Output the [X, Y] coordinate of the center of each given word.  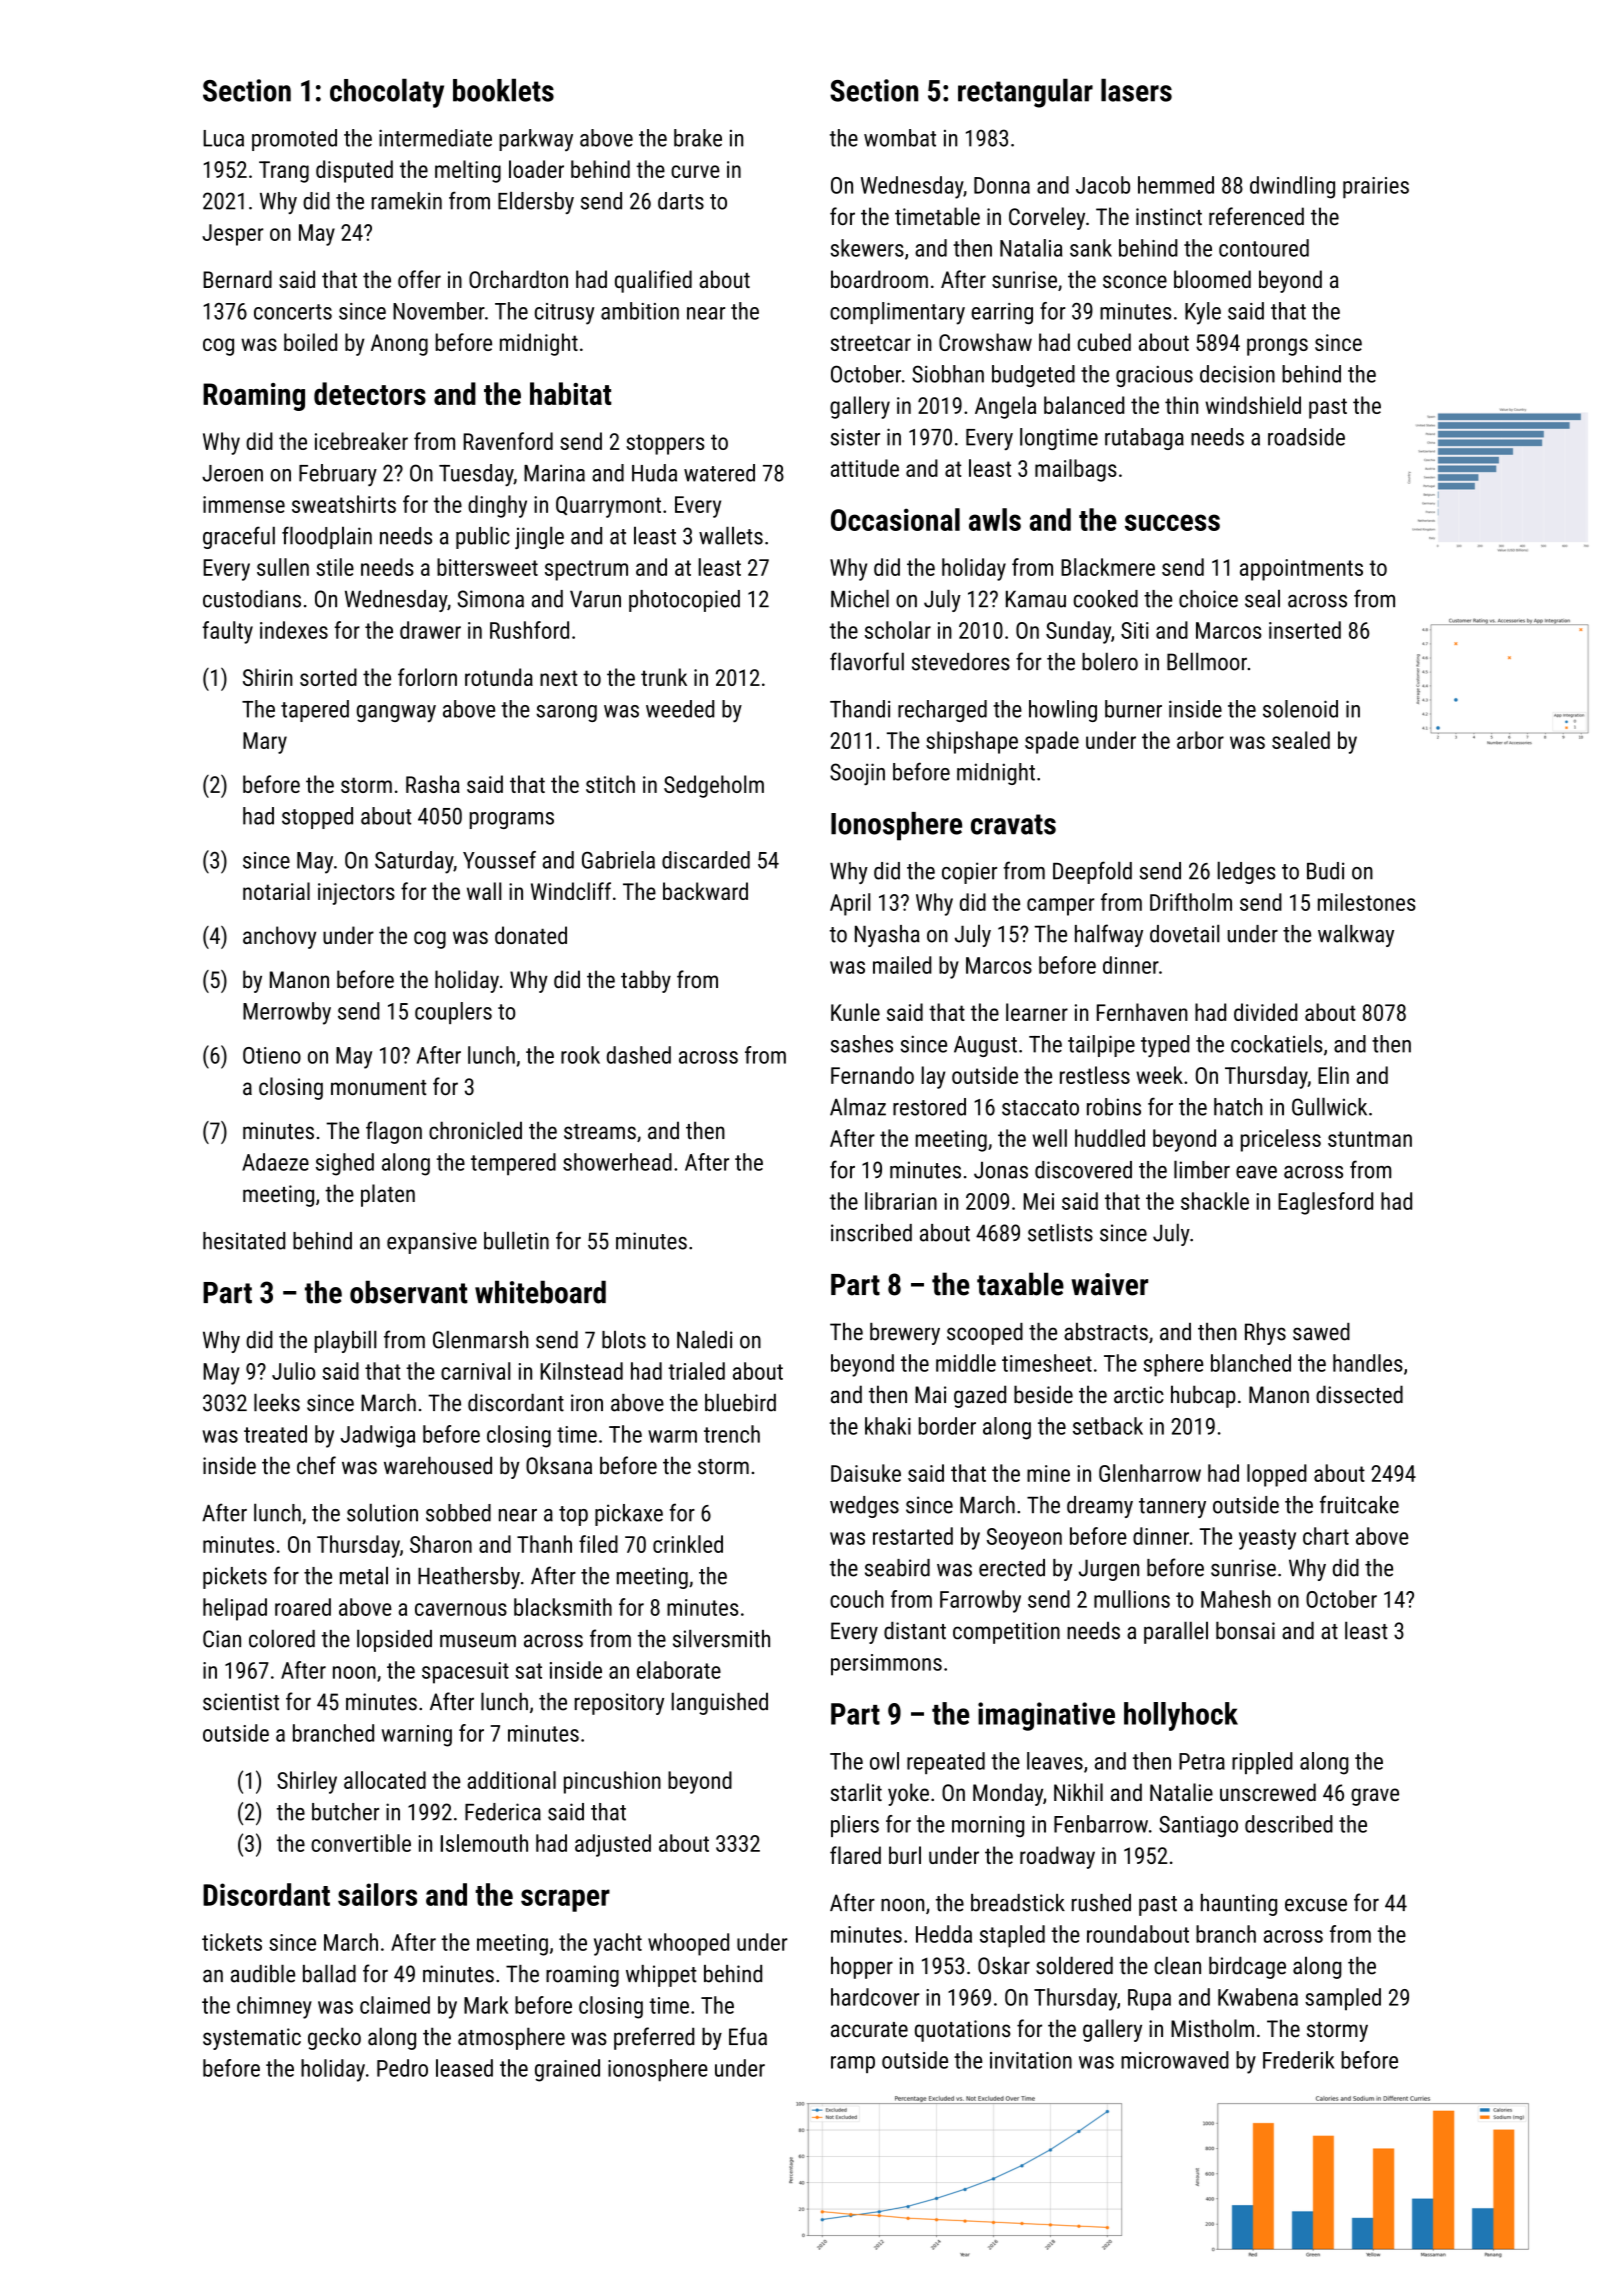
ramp [853, 2064]
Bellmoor [1207, 661]
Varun [595, 599]
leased [464, 2068]
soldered [1074, 1965]
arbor [1200, 740]
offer [419, 279]
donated [531, 935]
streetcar [871, 343]
